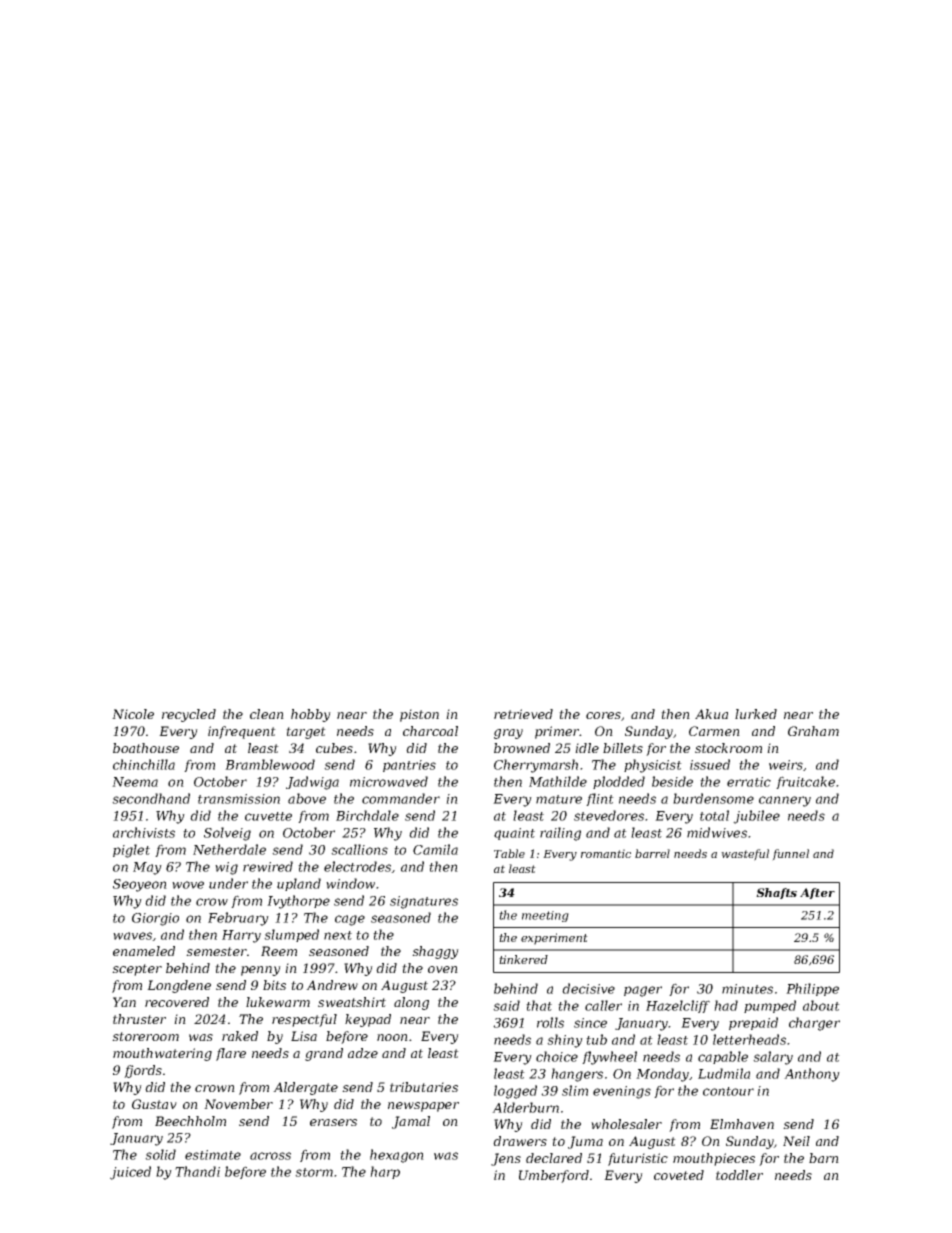 This image has width=952, height=1233. What do you see at coordinates (739, 1175) in the image?
I see `toddler` at bounding box center [739, 1175].
